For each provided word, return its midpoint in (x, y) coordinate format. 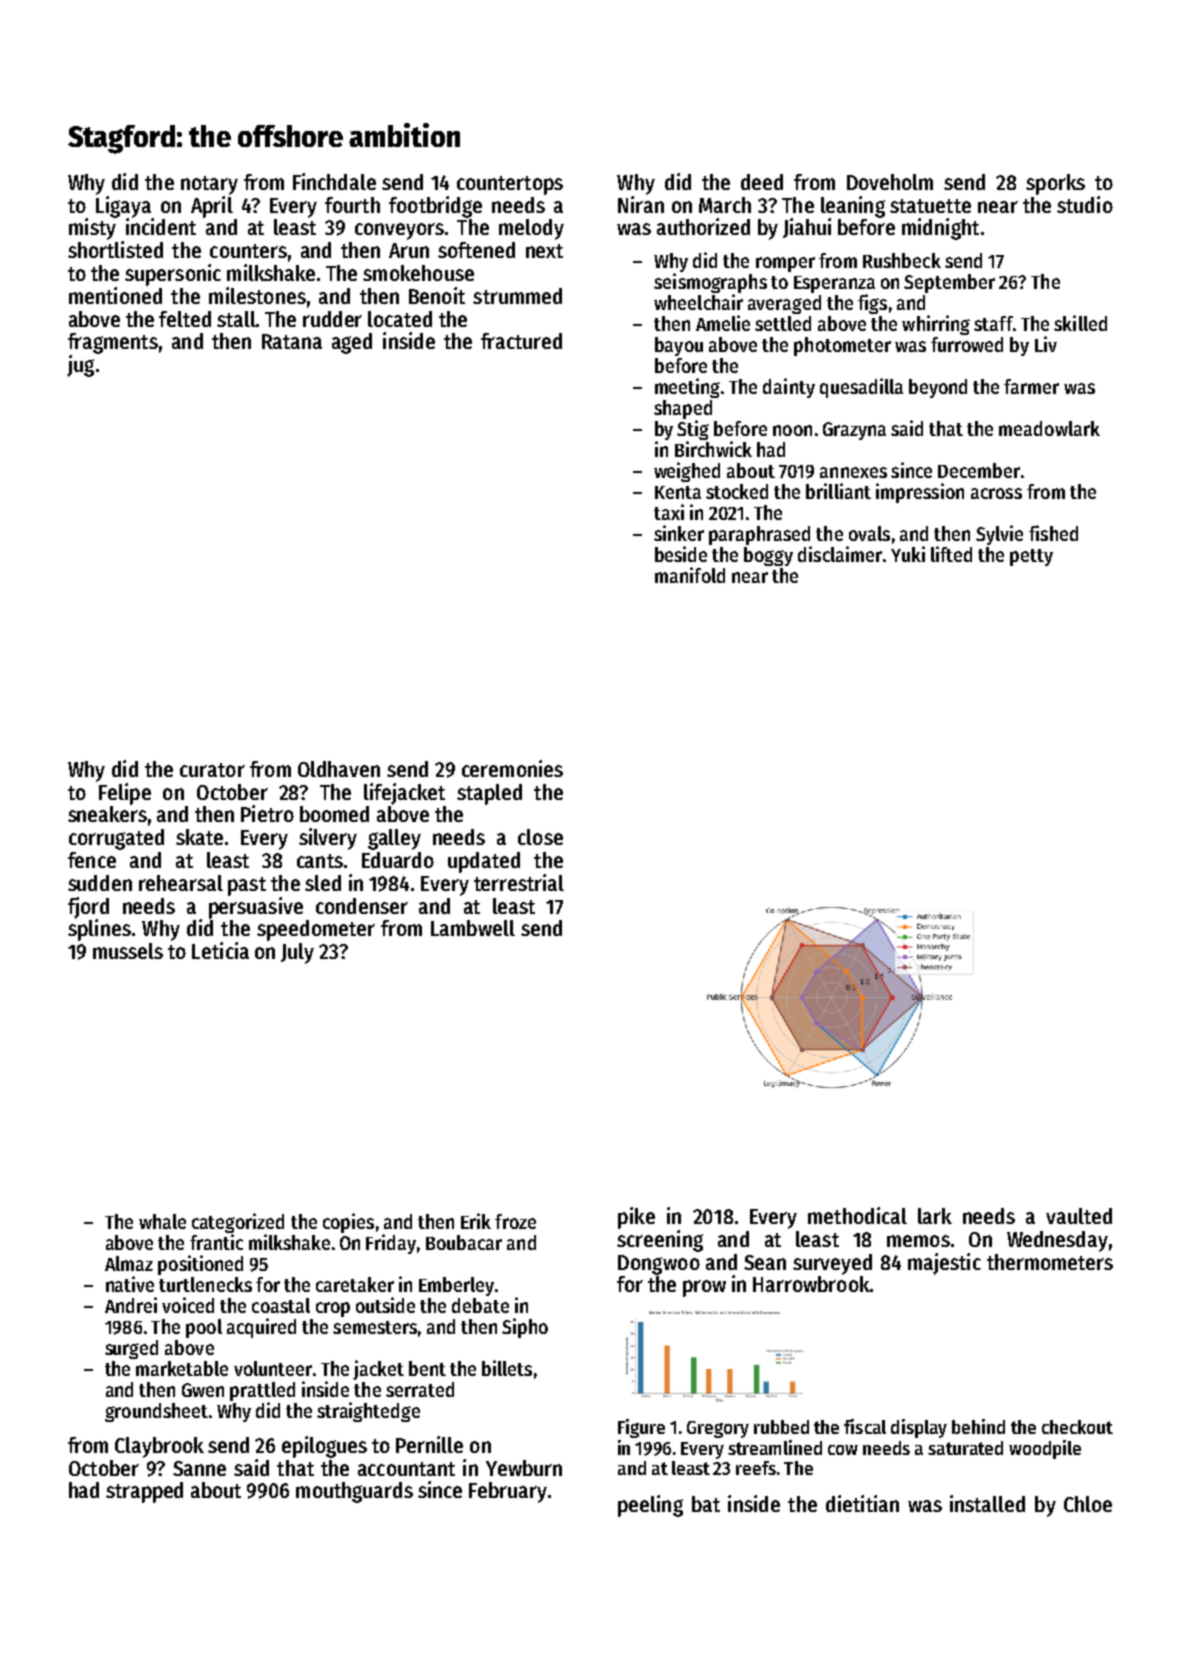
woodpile (1045, 1449)
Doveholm (890, 182)
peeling (650, 1506)
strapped (144, 1492)
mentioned (115, 295)
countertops (510, 185)
